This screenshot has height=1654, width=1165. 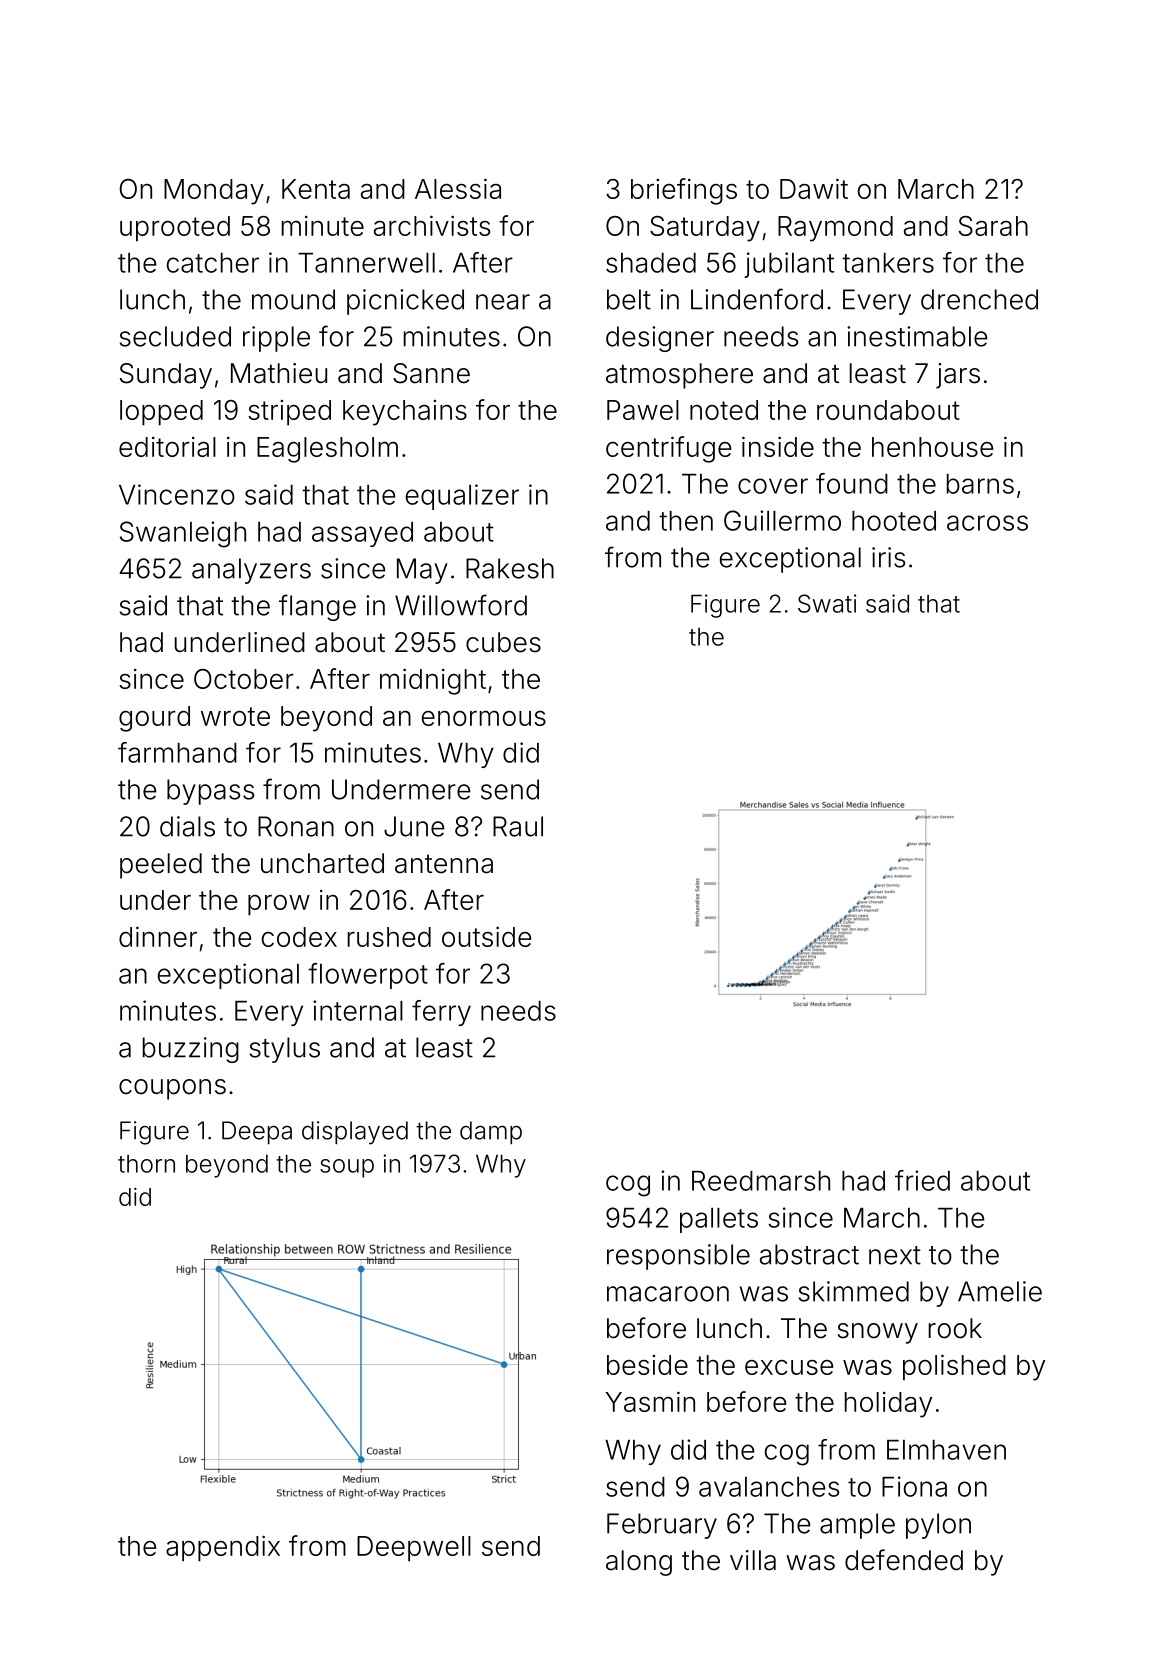 What do you see at coordinates (158, 936) in the screenshot?
I see `dinner` at bounding box center [158, 936].
